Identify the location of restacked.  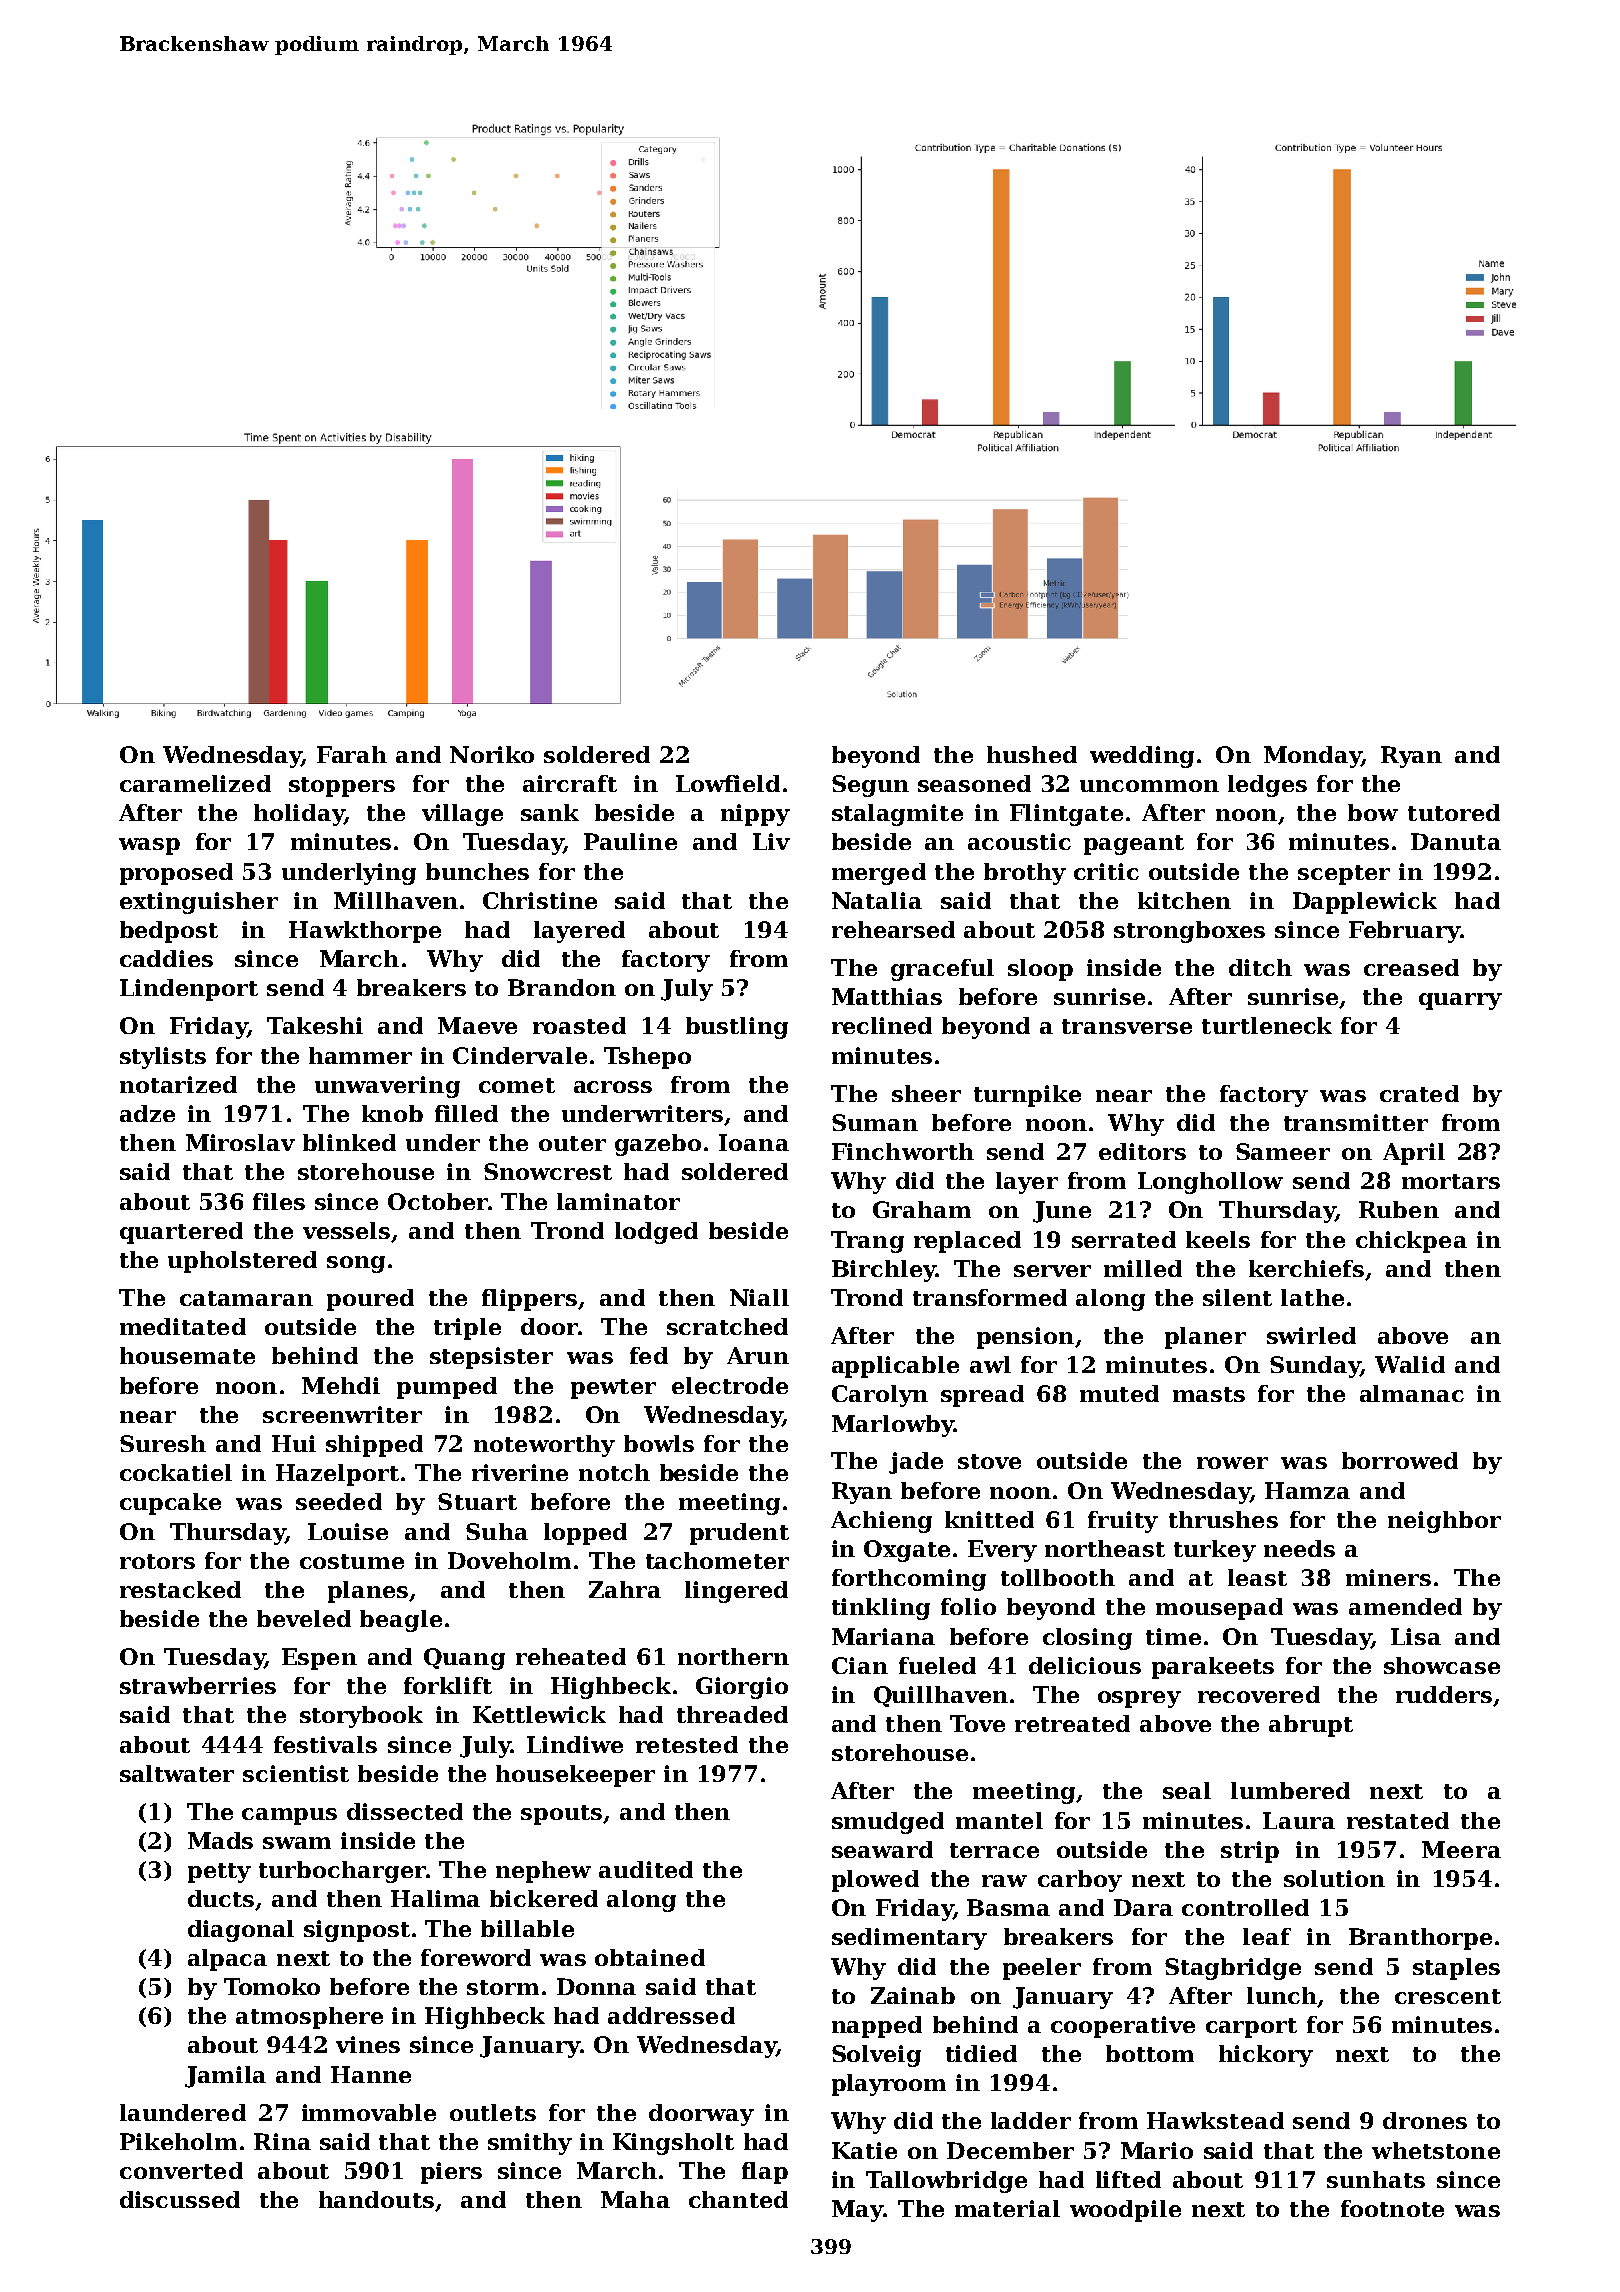
(180, 1589).
